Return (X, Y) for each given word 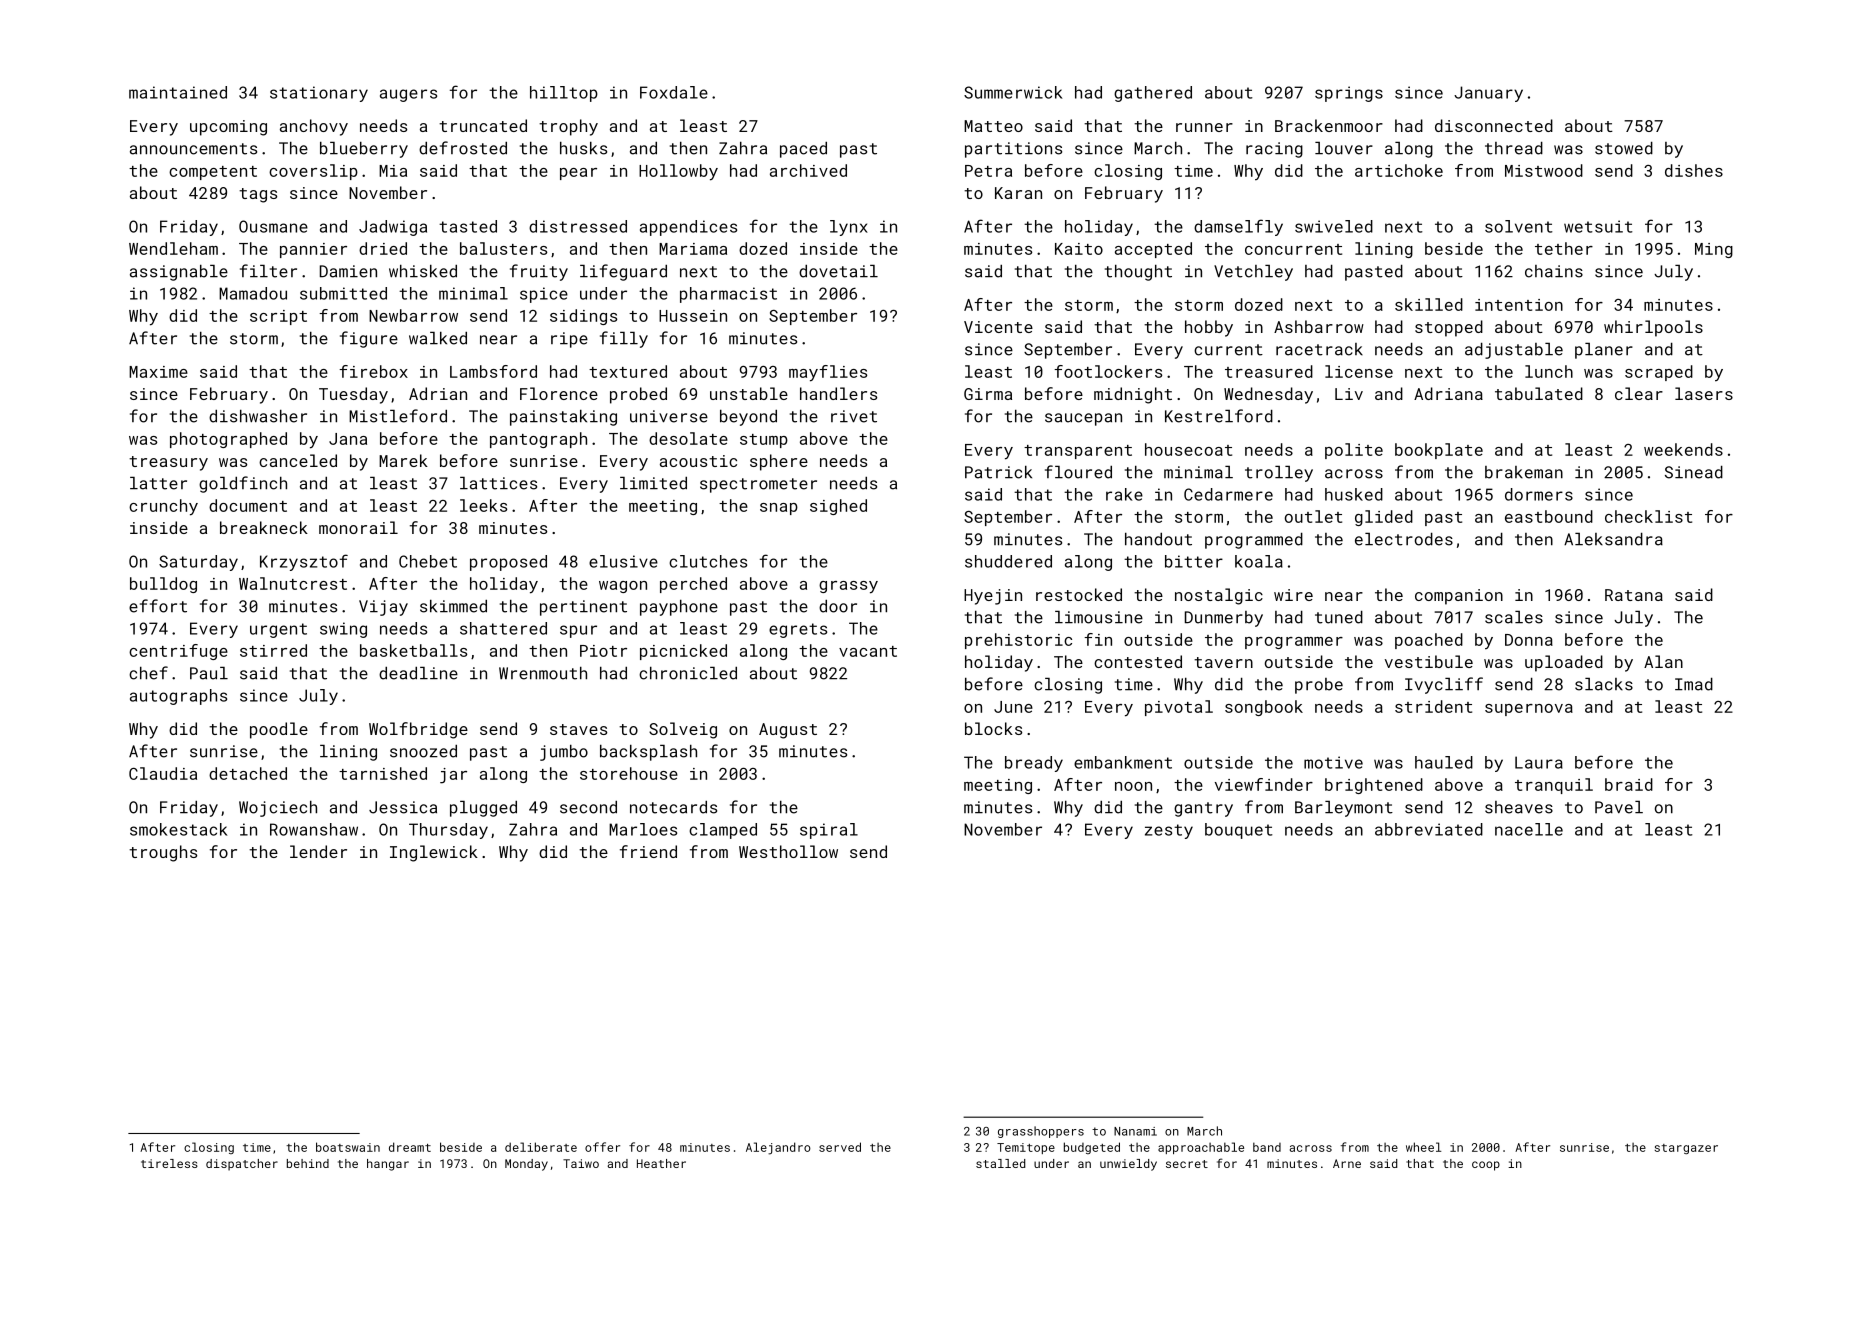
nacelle (1529, 829)
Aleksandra (1613, 539)
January (1488, 94)
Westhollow (788, 851)
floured (1078, 472)
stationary (319, 94)
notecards (673, 807)
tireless (169, 1163)
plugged (483, 809)
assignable (179, 273)
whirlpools (1653, 328)
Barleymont (1344, 809)
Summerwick (1013, 92)
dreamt (410, 1147)
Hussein (693, 316)
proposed (508, 563)
